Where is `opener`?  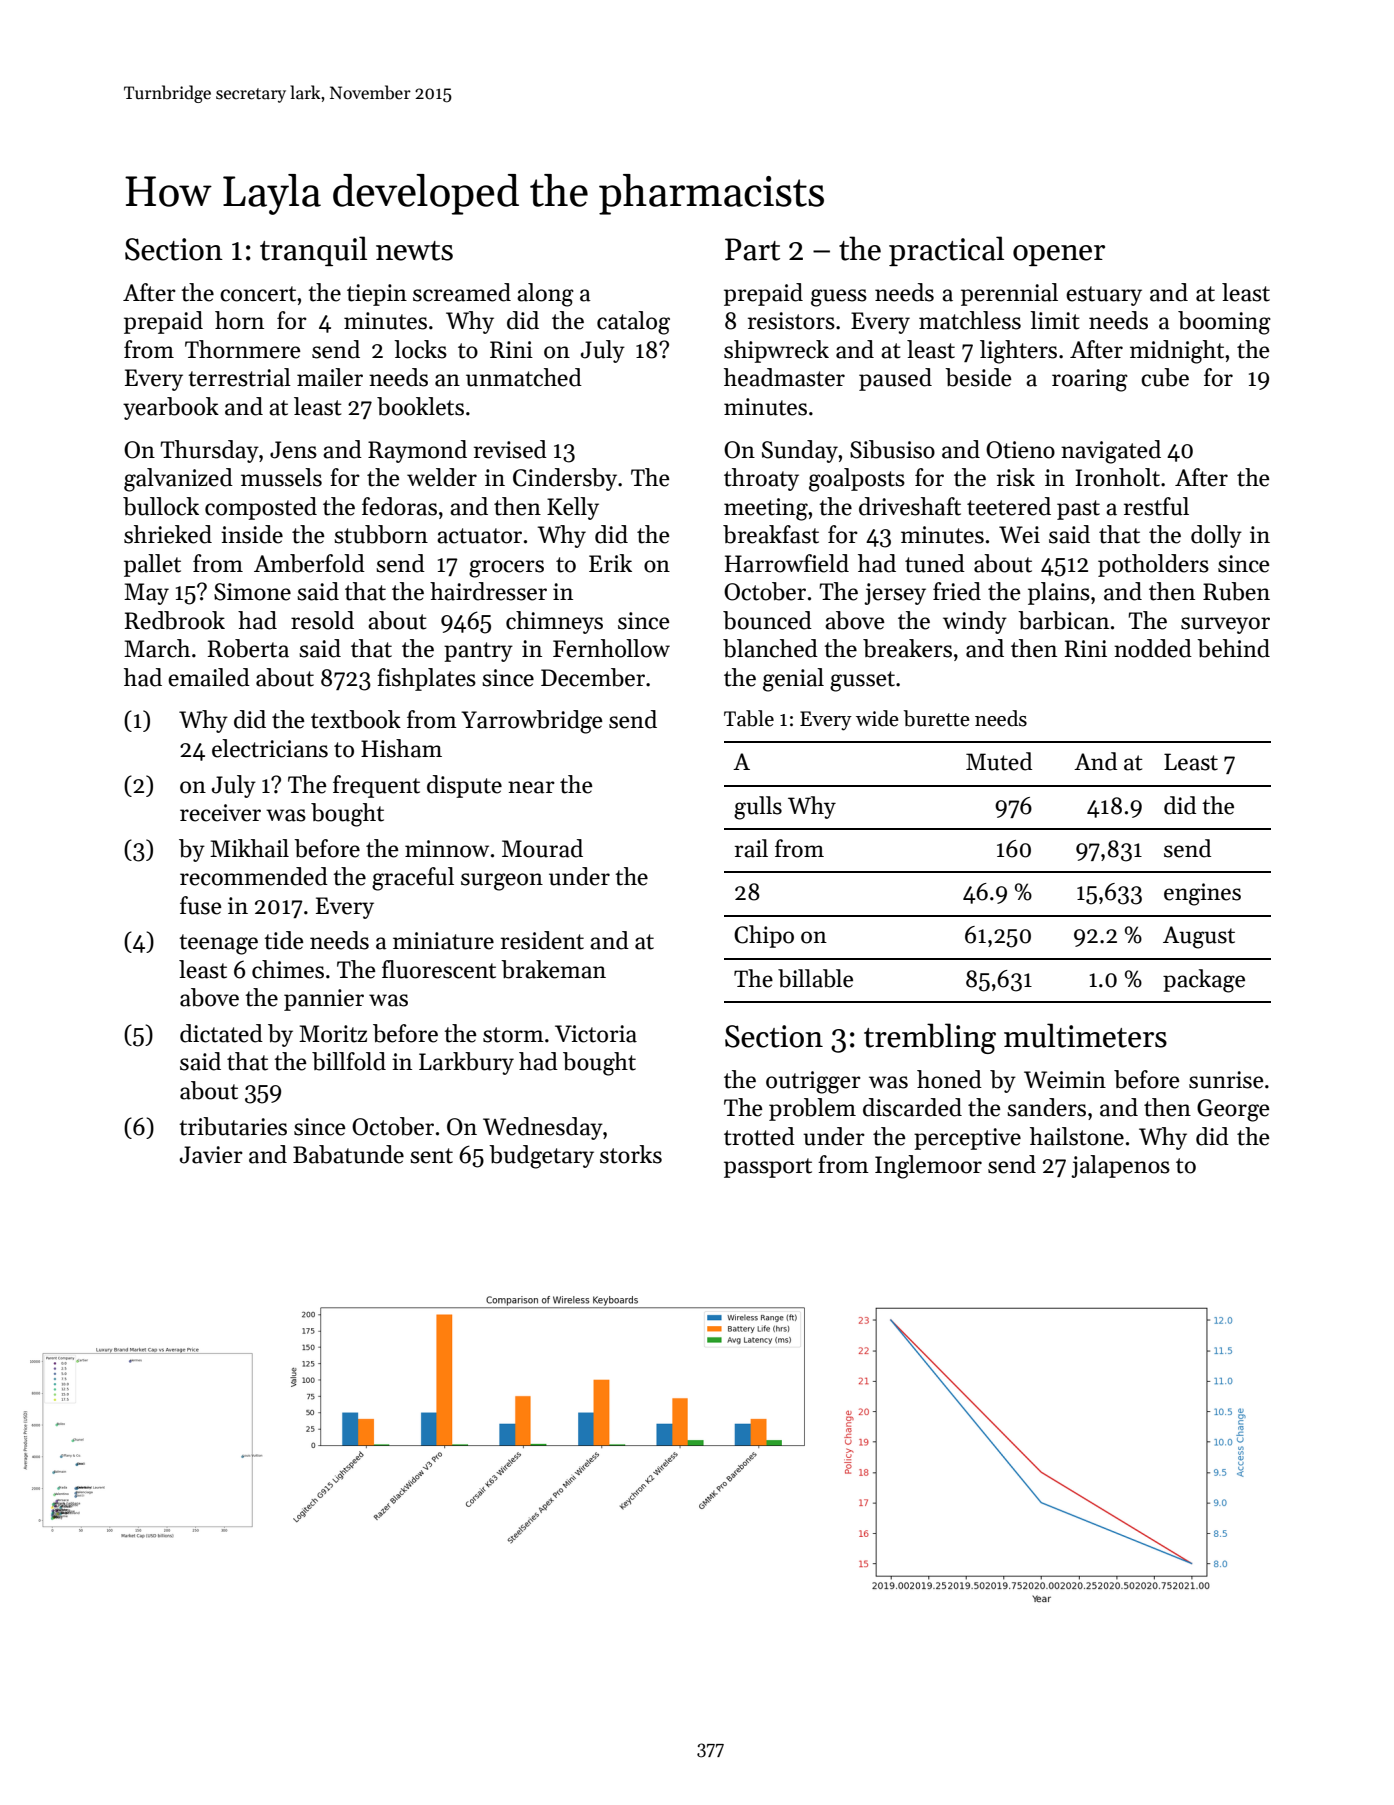
opener is located at coordinates (1059, 255).
